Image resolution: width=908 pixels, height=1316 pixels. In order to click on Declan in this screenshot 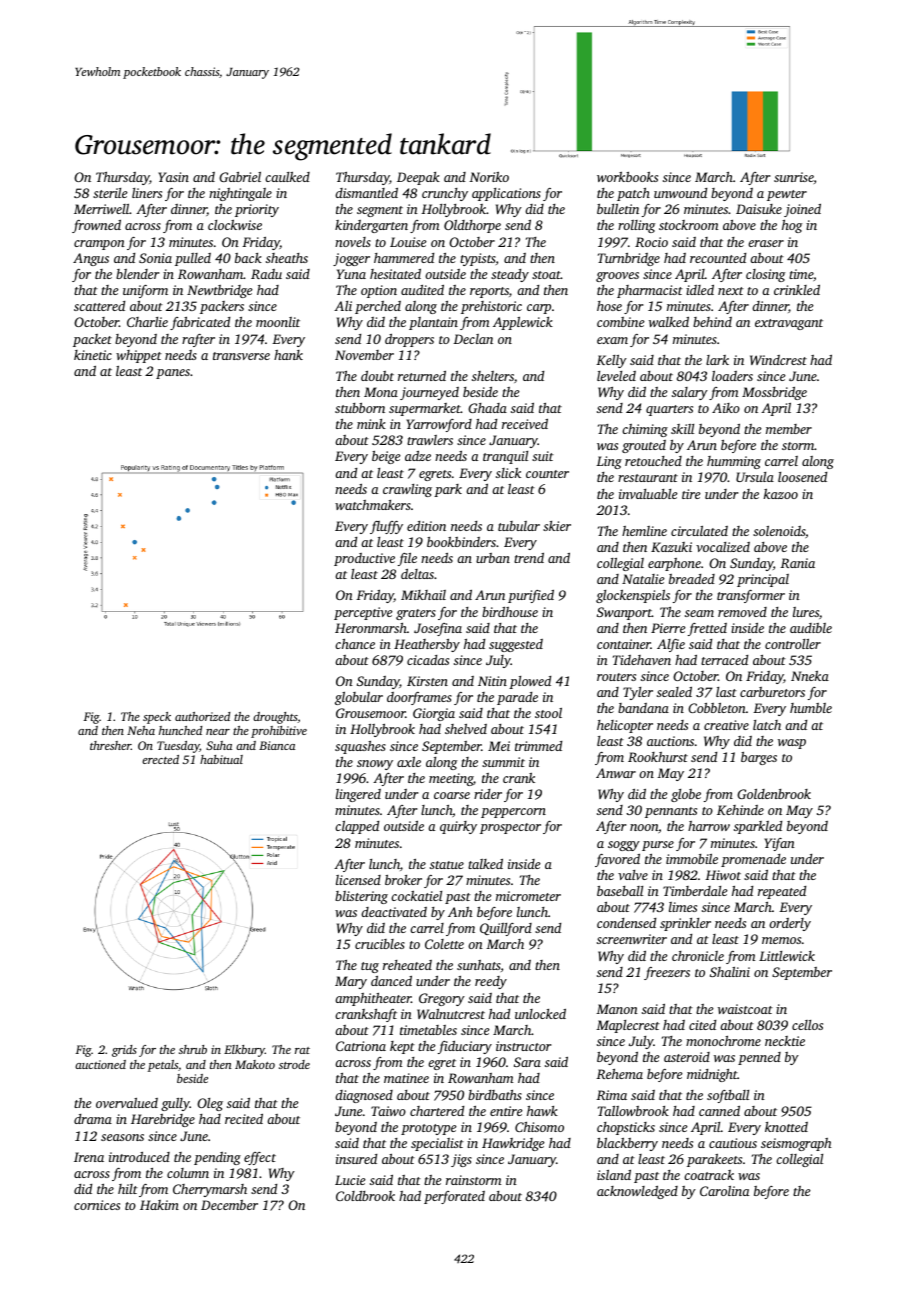, I will do `click(473, 339)`.
